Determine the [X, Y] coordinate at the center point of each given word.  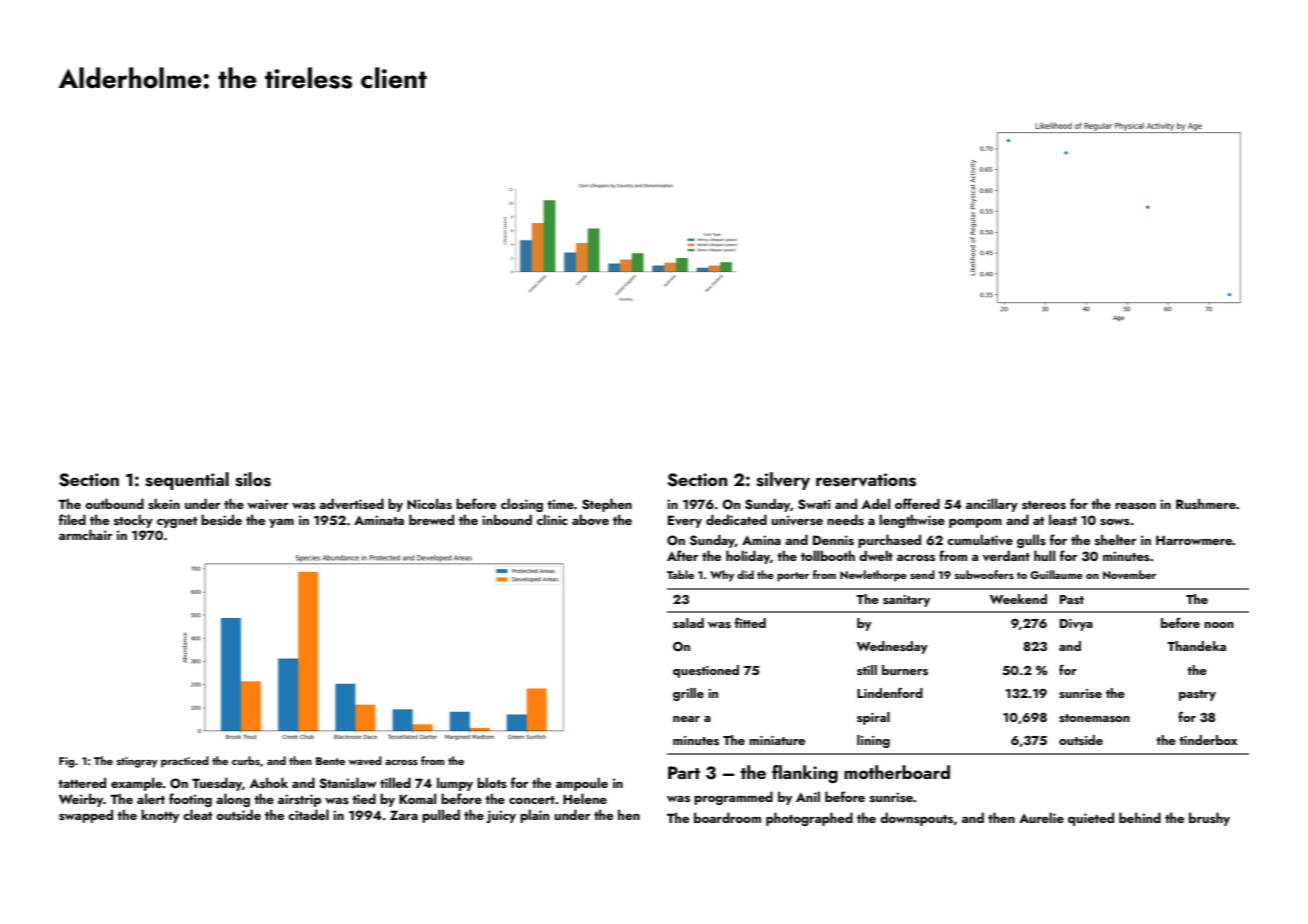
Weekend [1018, 599]
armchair [86, 534]
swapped [86, 816]
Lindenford [890, 692]
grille [688, 694]
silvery [783, 481]
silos [253, 479]
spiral [873, 718]
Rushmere [1206, 503]
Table [680, 574]
